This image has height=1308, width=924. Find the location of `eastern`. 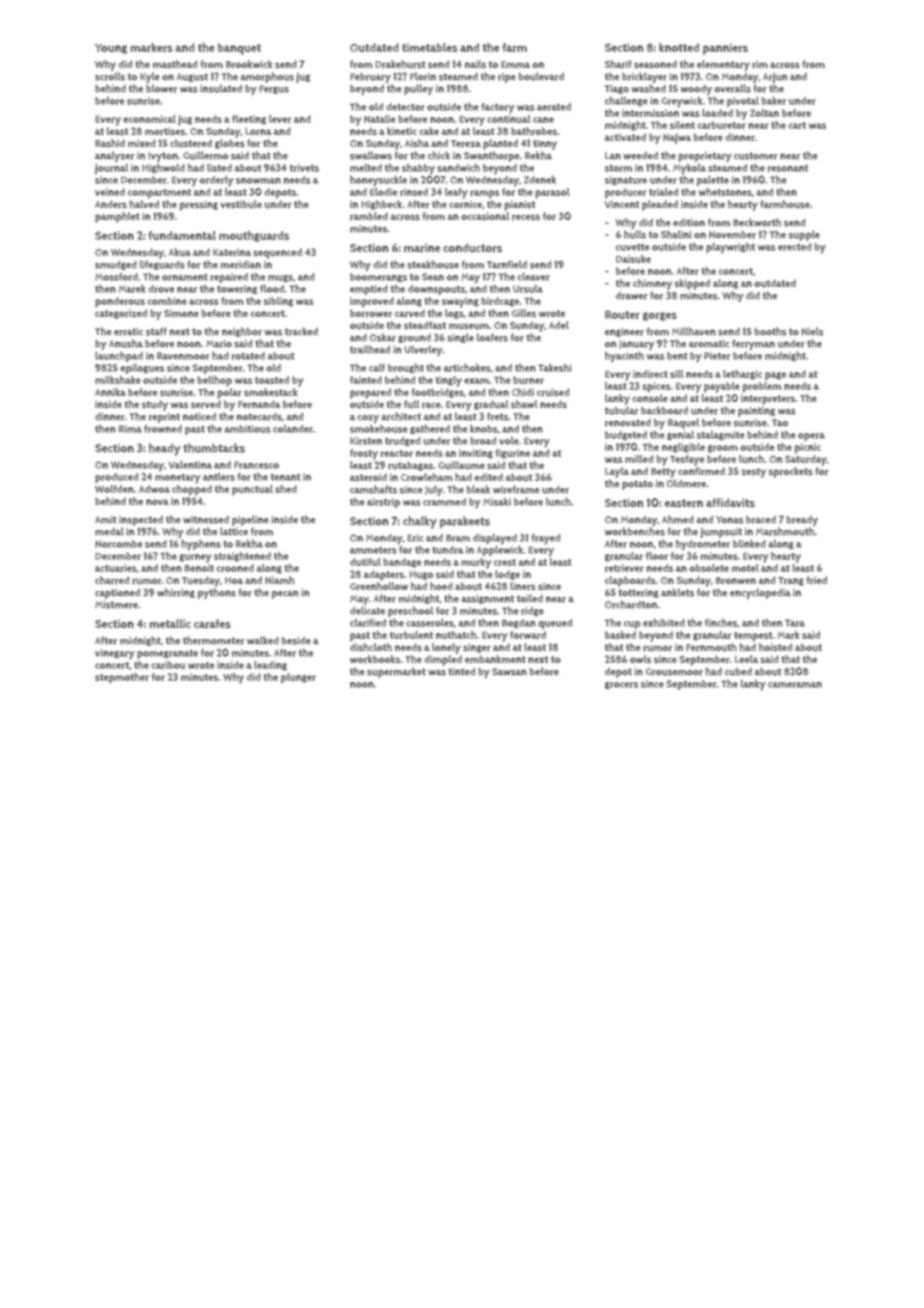

eastern is located at coordinates (684, 503).
